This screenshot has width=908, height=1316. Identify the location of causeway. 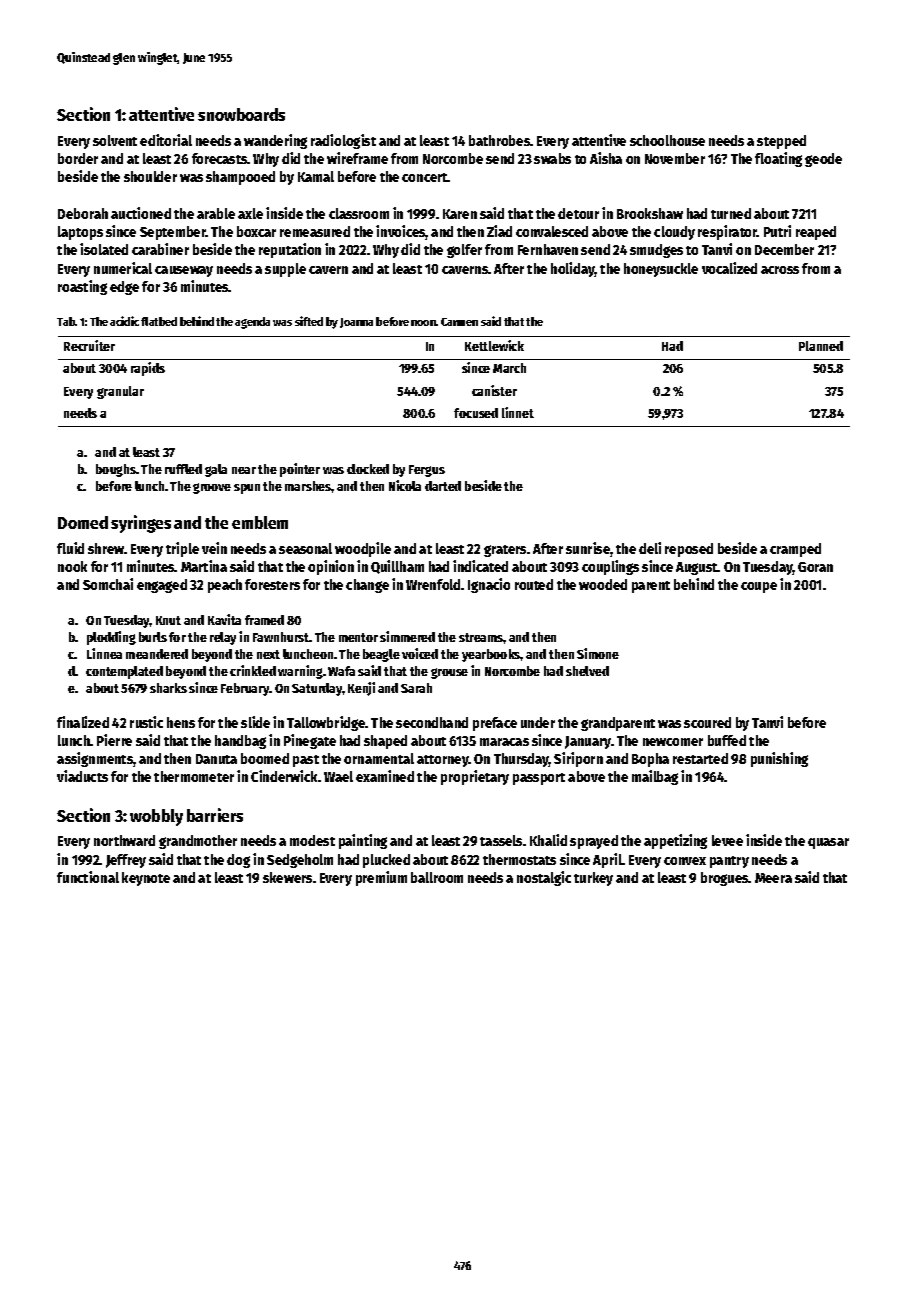
(184, 271).
